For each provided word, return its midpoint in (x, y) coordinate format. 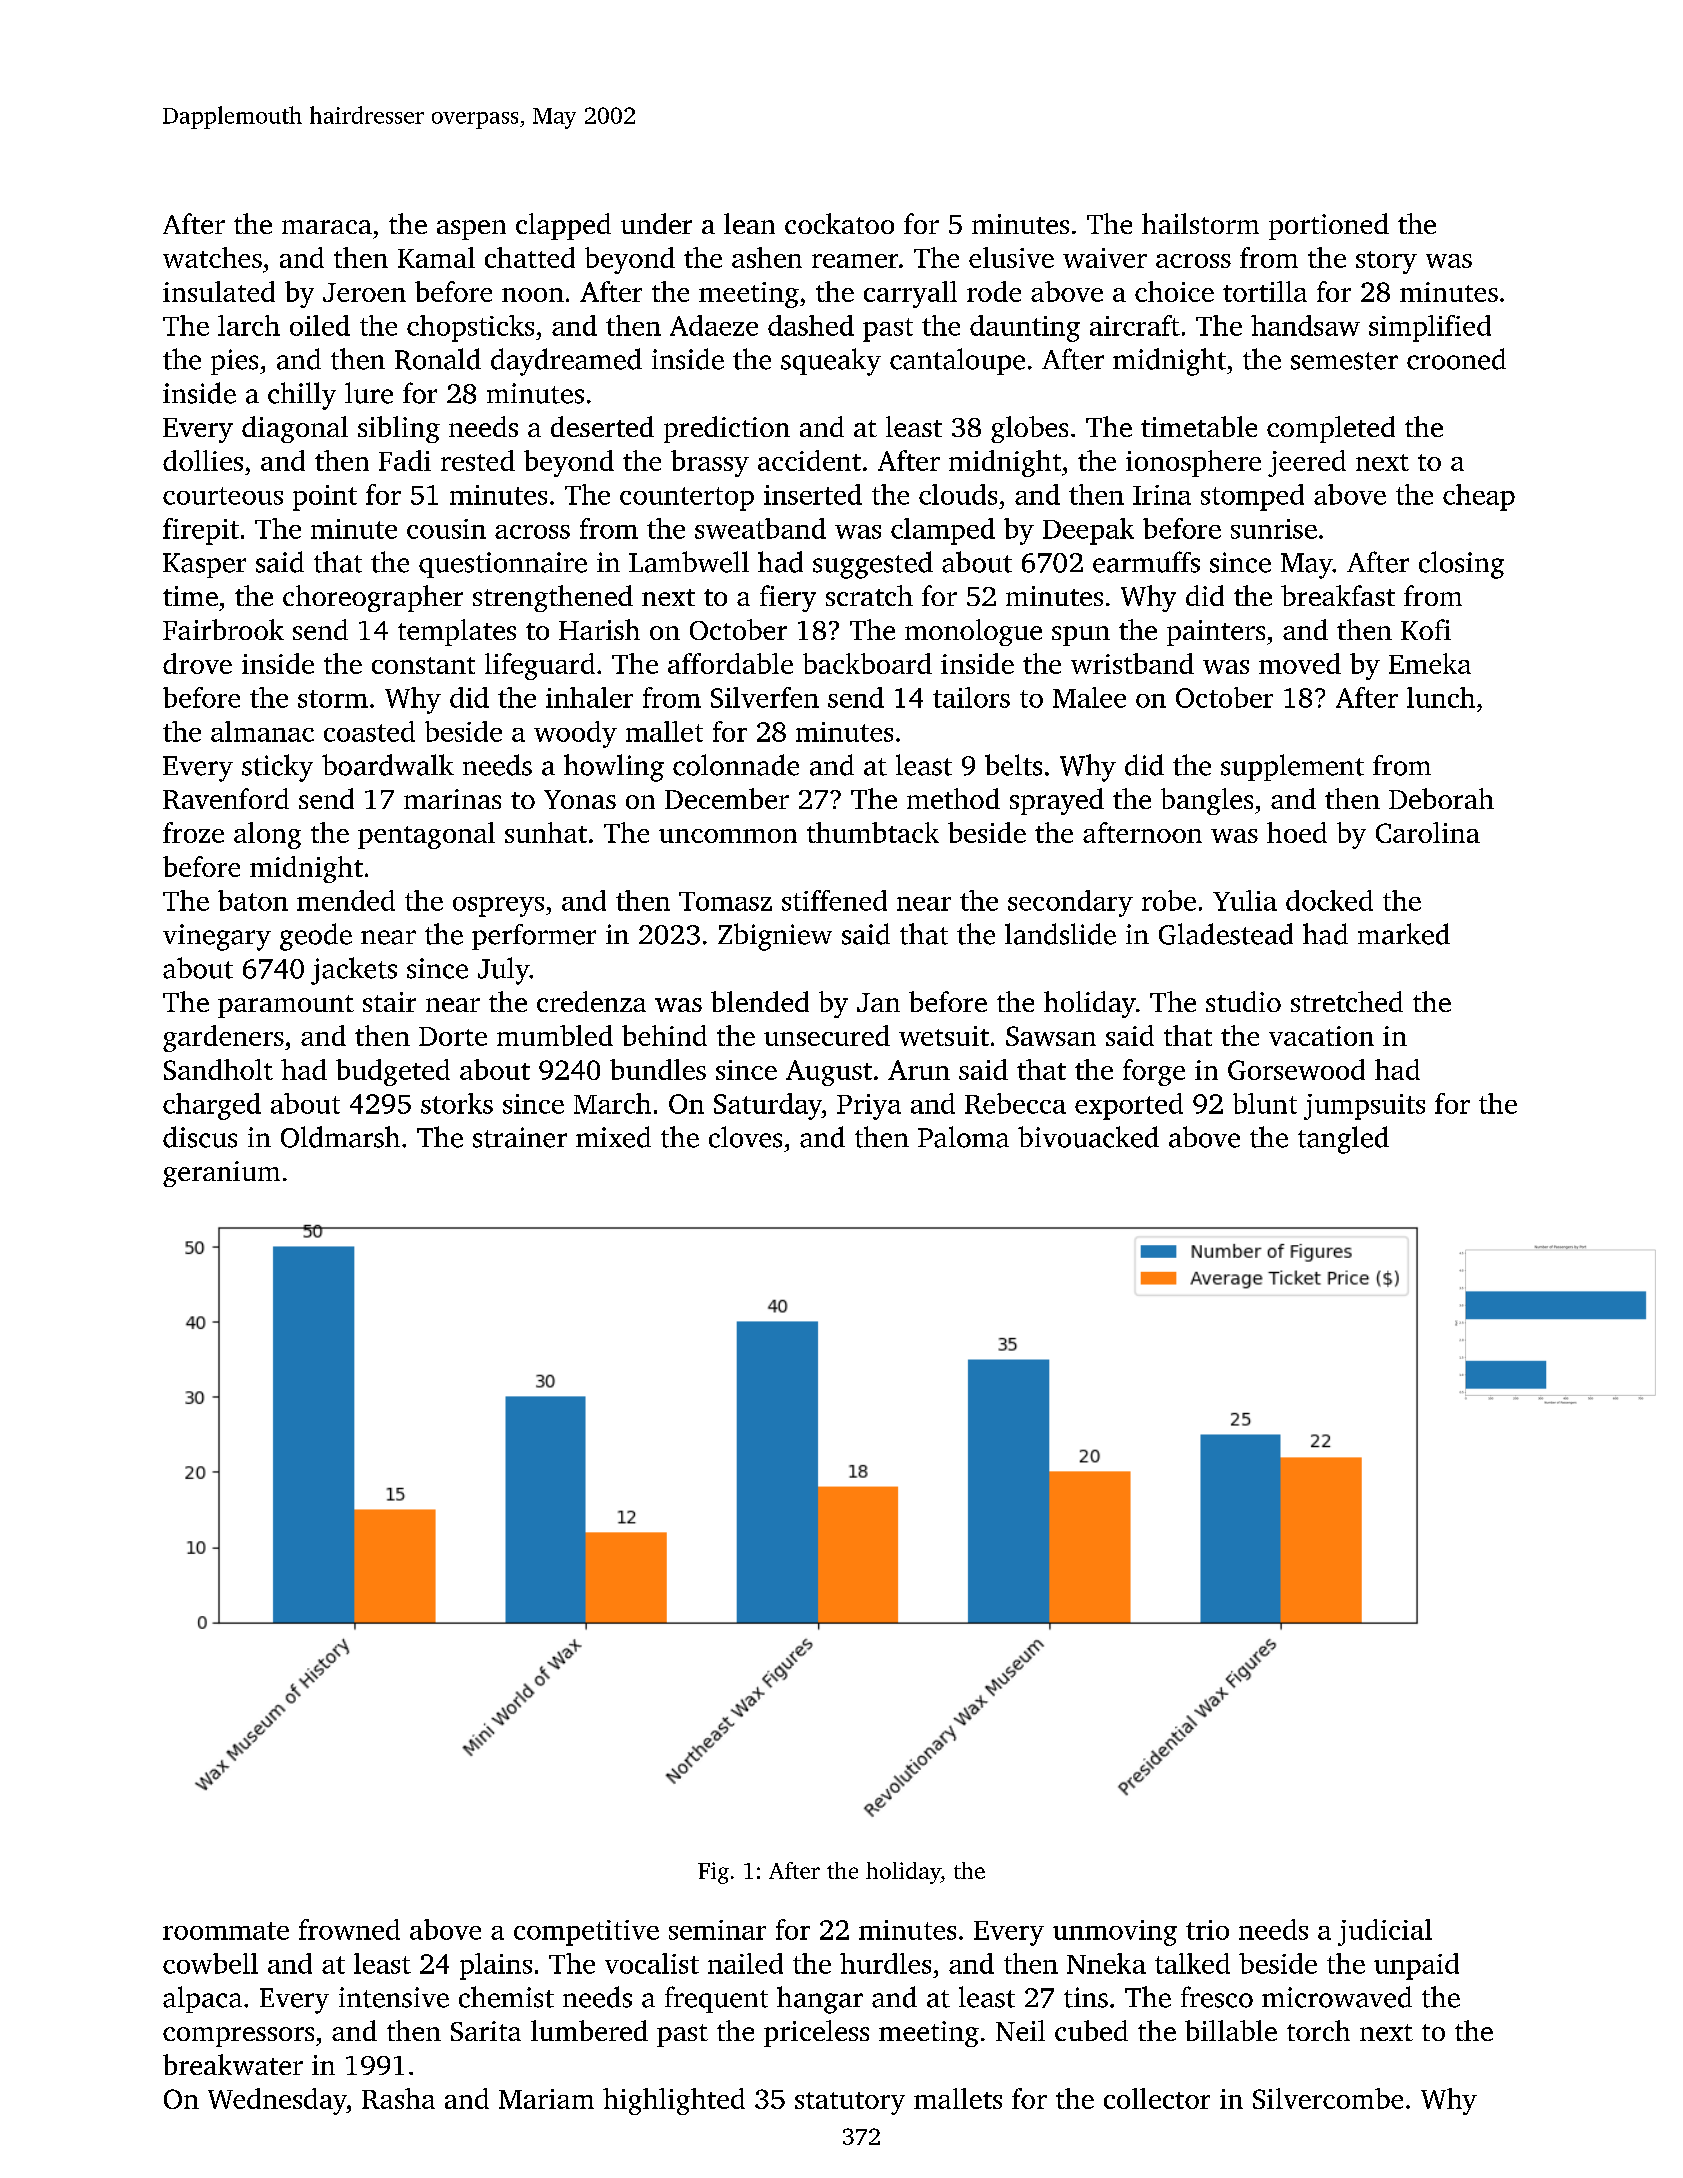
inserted (813, 494)
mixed (613, 1137)
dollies (203, 460)
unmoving (1115, 1933)
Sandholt (218, 1069)
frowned (349, 1929)
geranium (221, 1174)
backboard (867, 663)
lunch (1441, 697)
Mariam (546, 2099)
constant (423, 665)
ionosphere (1193, 463)
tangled (1343, 1140)
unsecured (827, 1035)
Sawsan (1051, 1036)
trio (1207, 1930)
